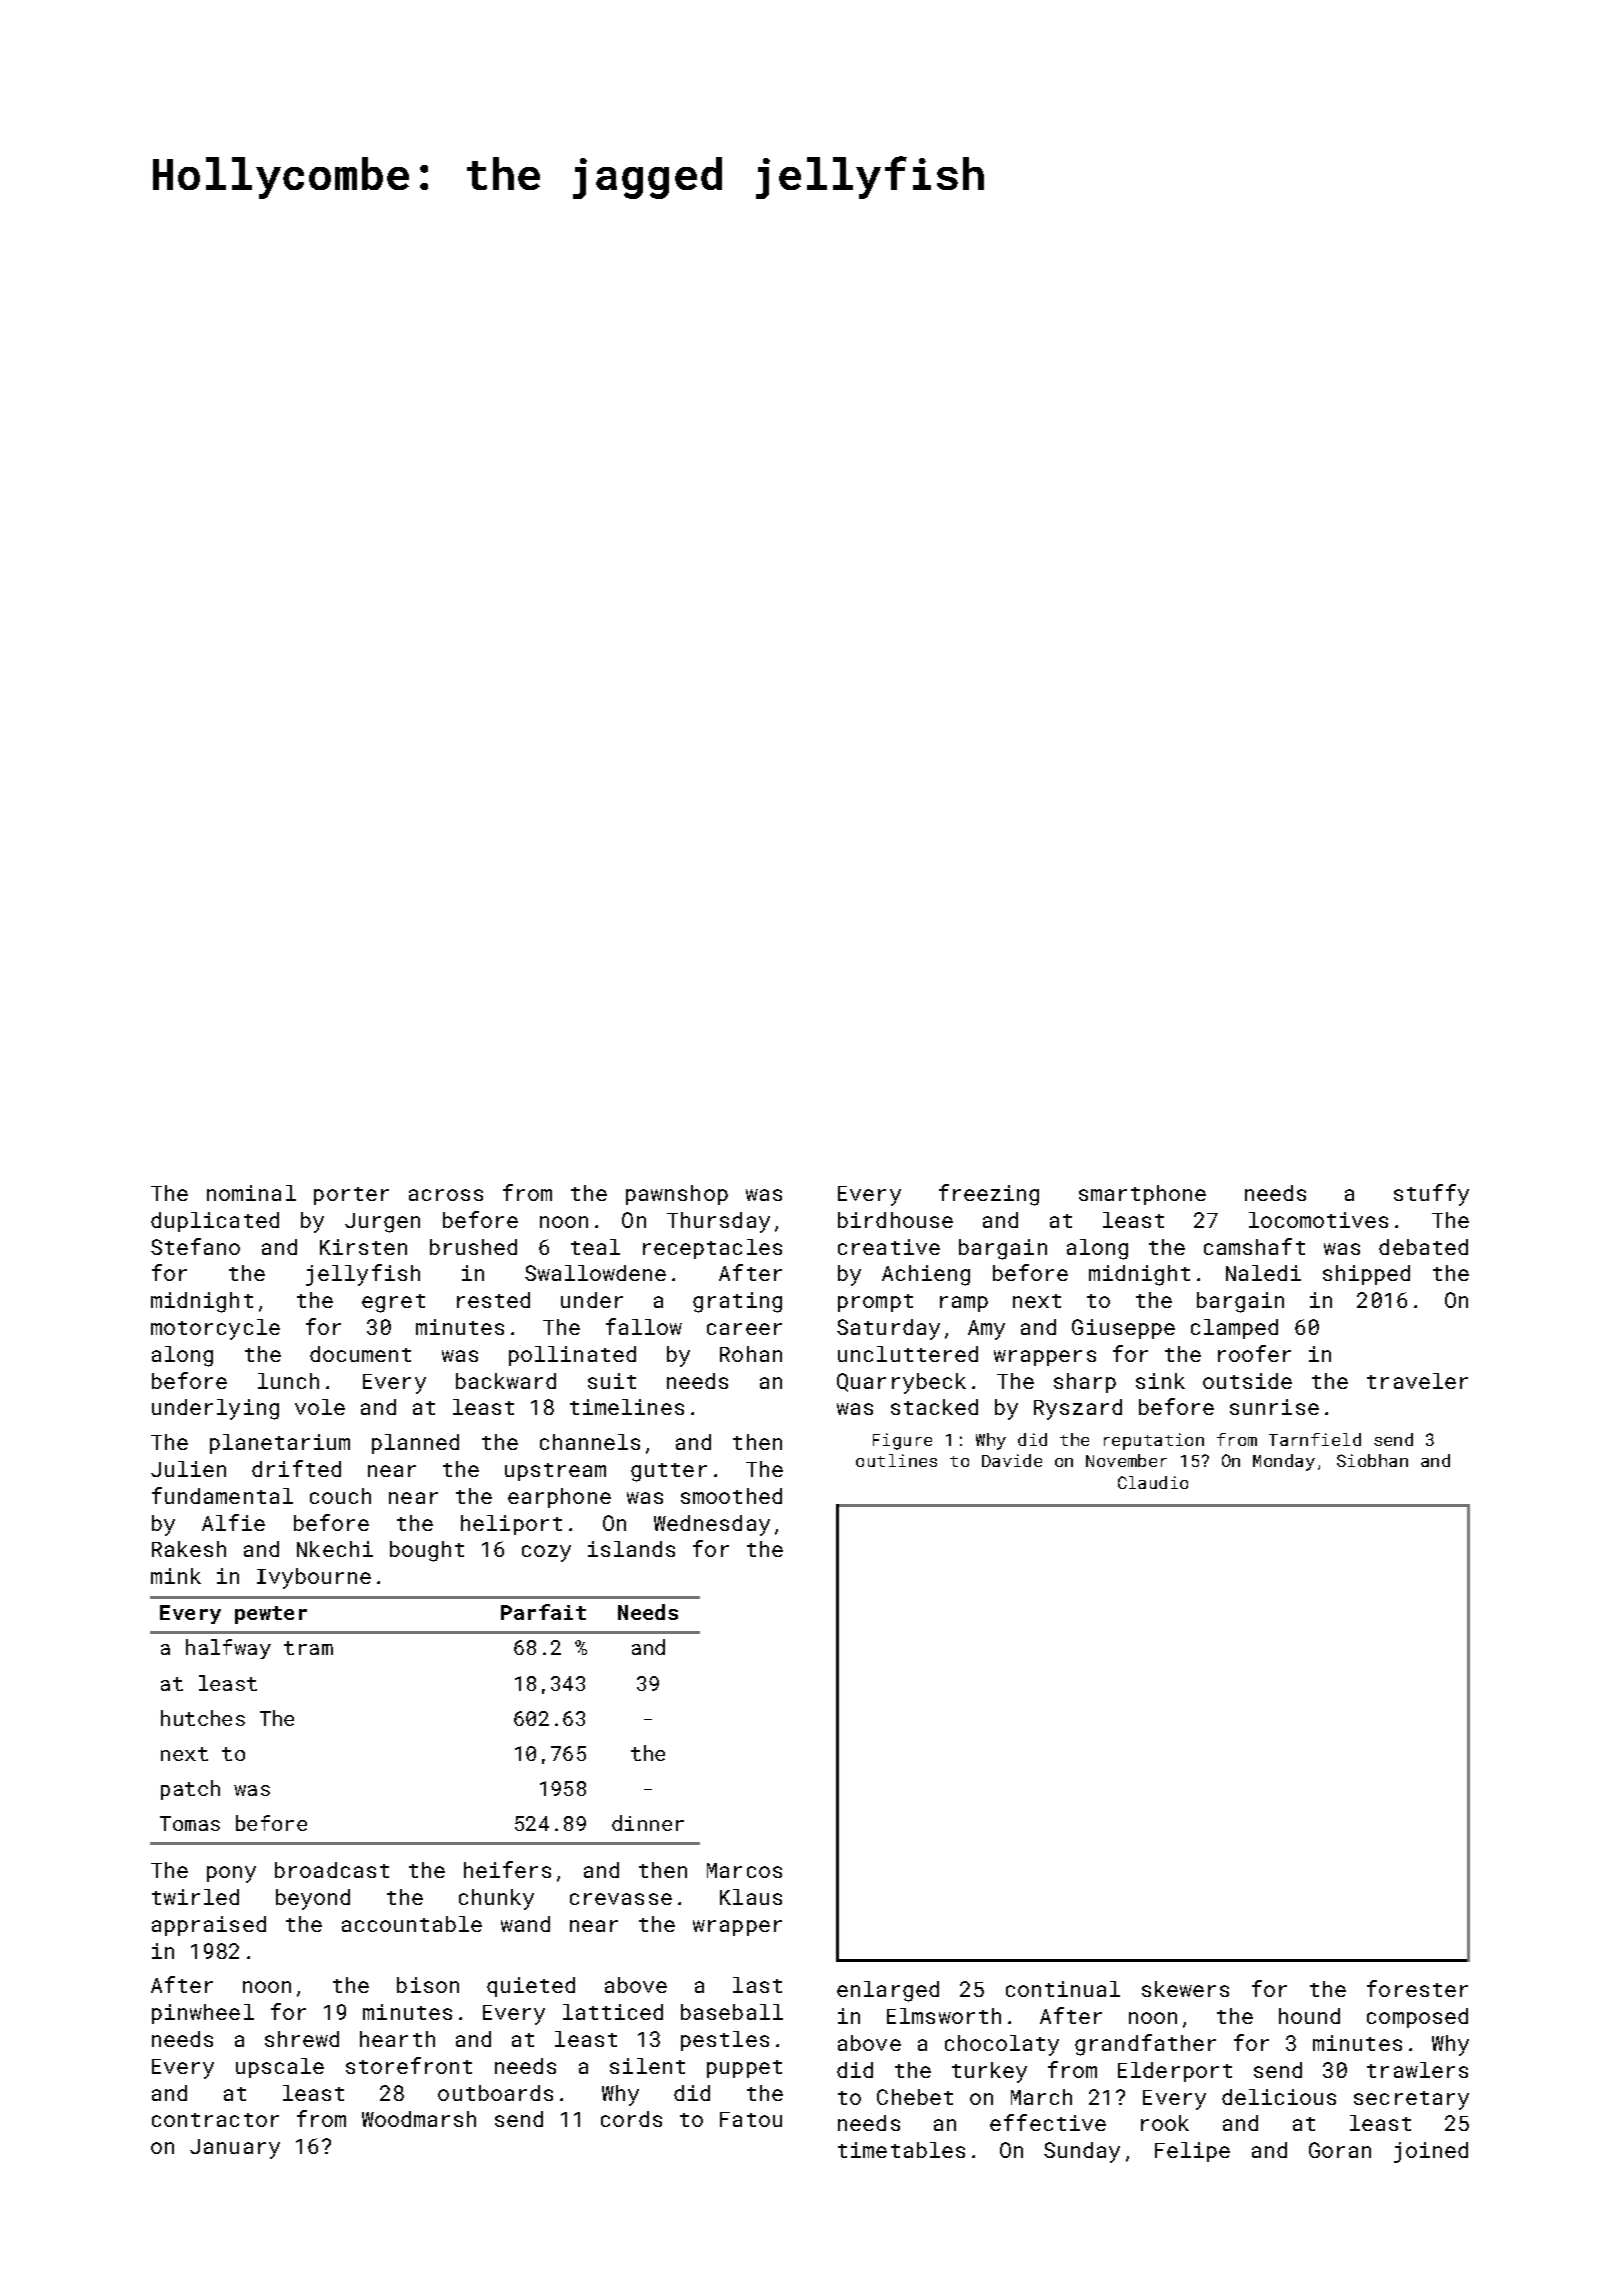 The image size is (1620, 2292). What do you see at coordinates (203, 2014) in the screenshot?
I see `pinwheel` at bounding box center [203, 2014].
